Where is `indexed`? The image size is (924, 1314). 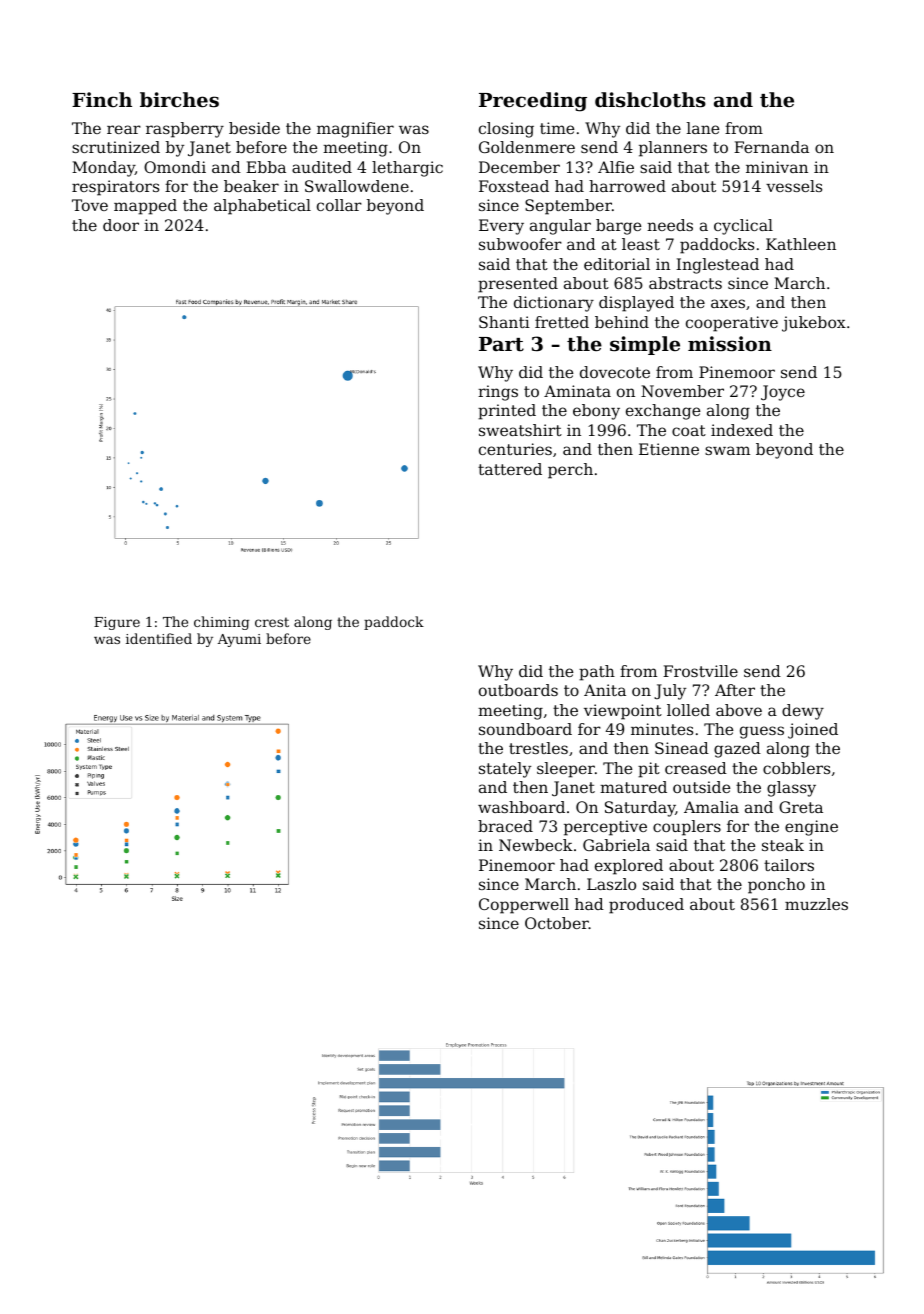 indexed is located at coordinates (742, 430).
